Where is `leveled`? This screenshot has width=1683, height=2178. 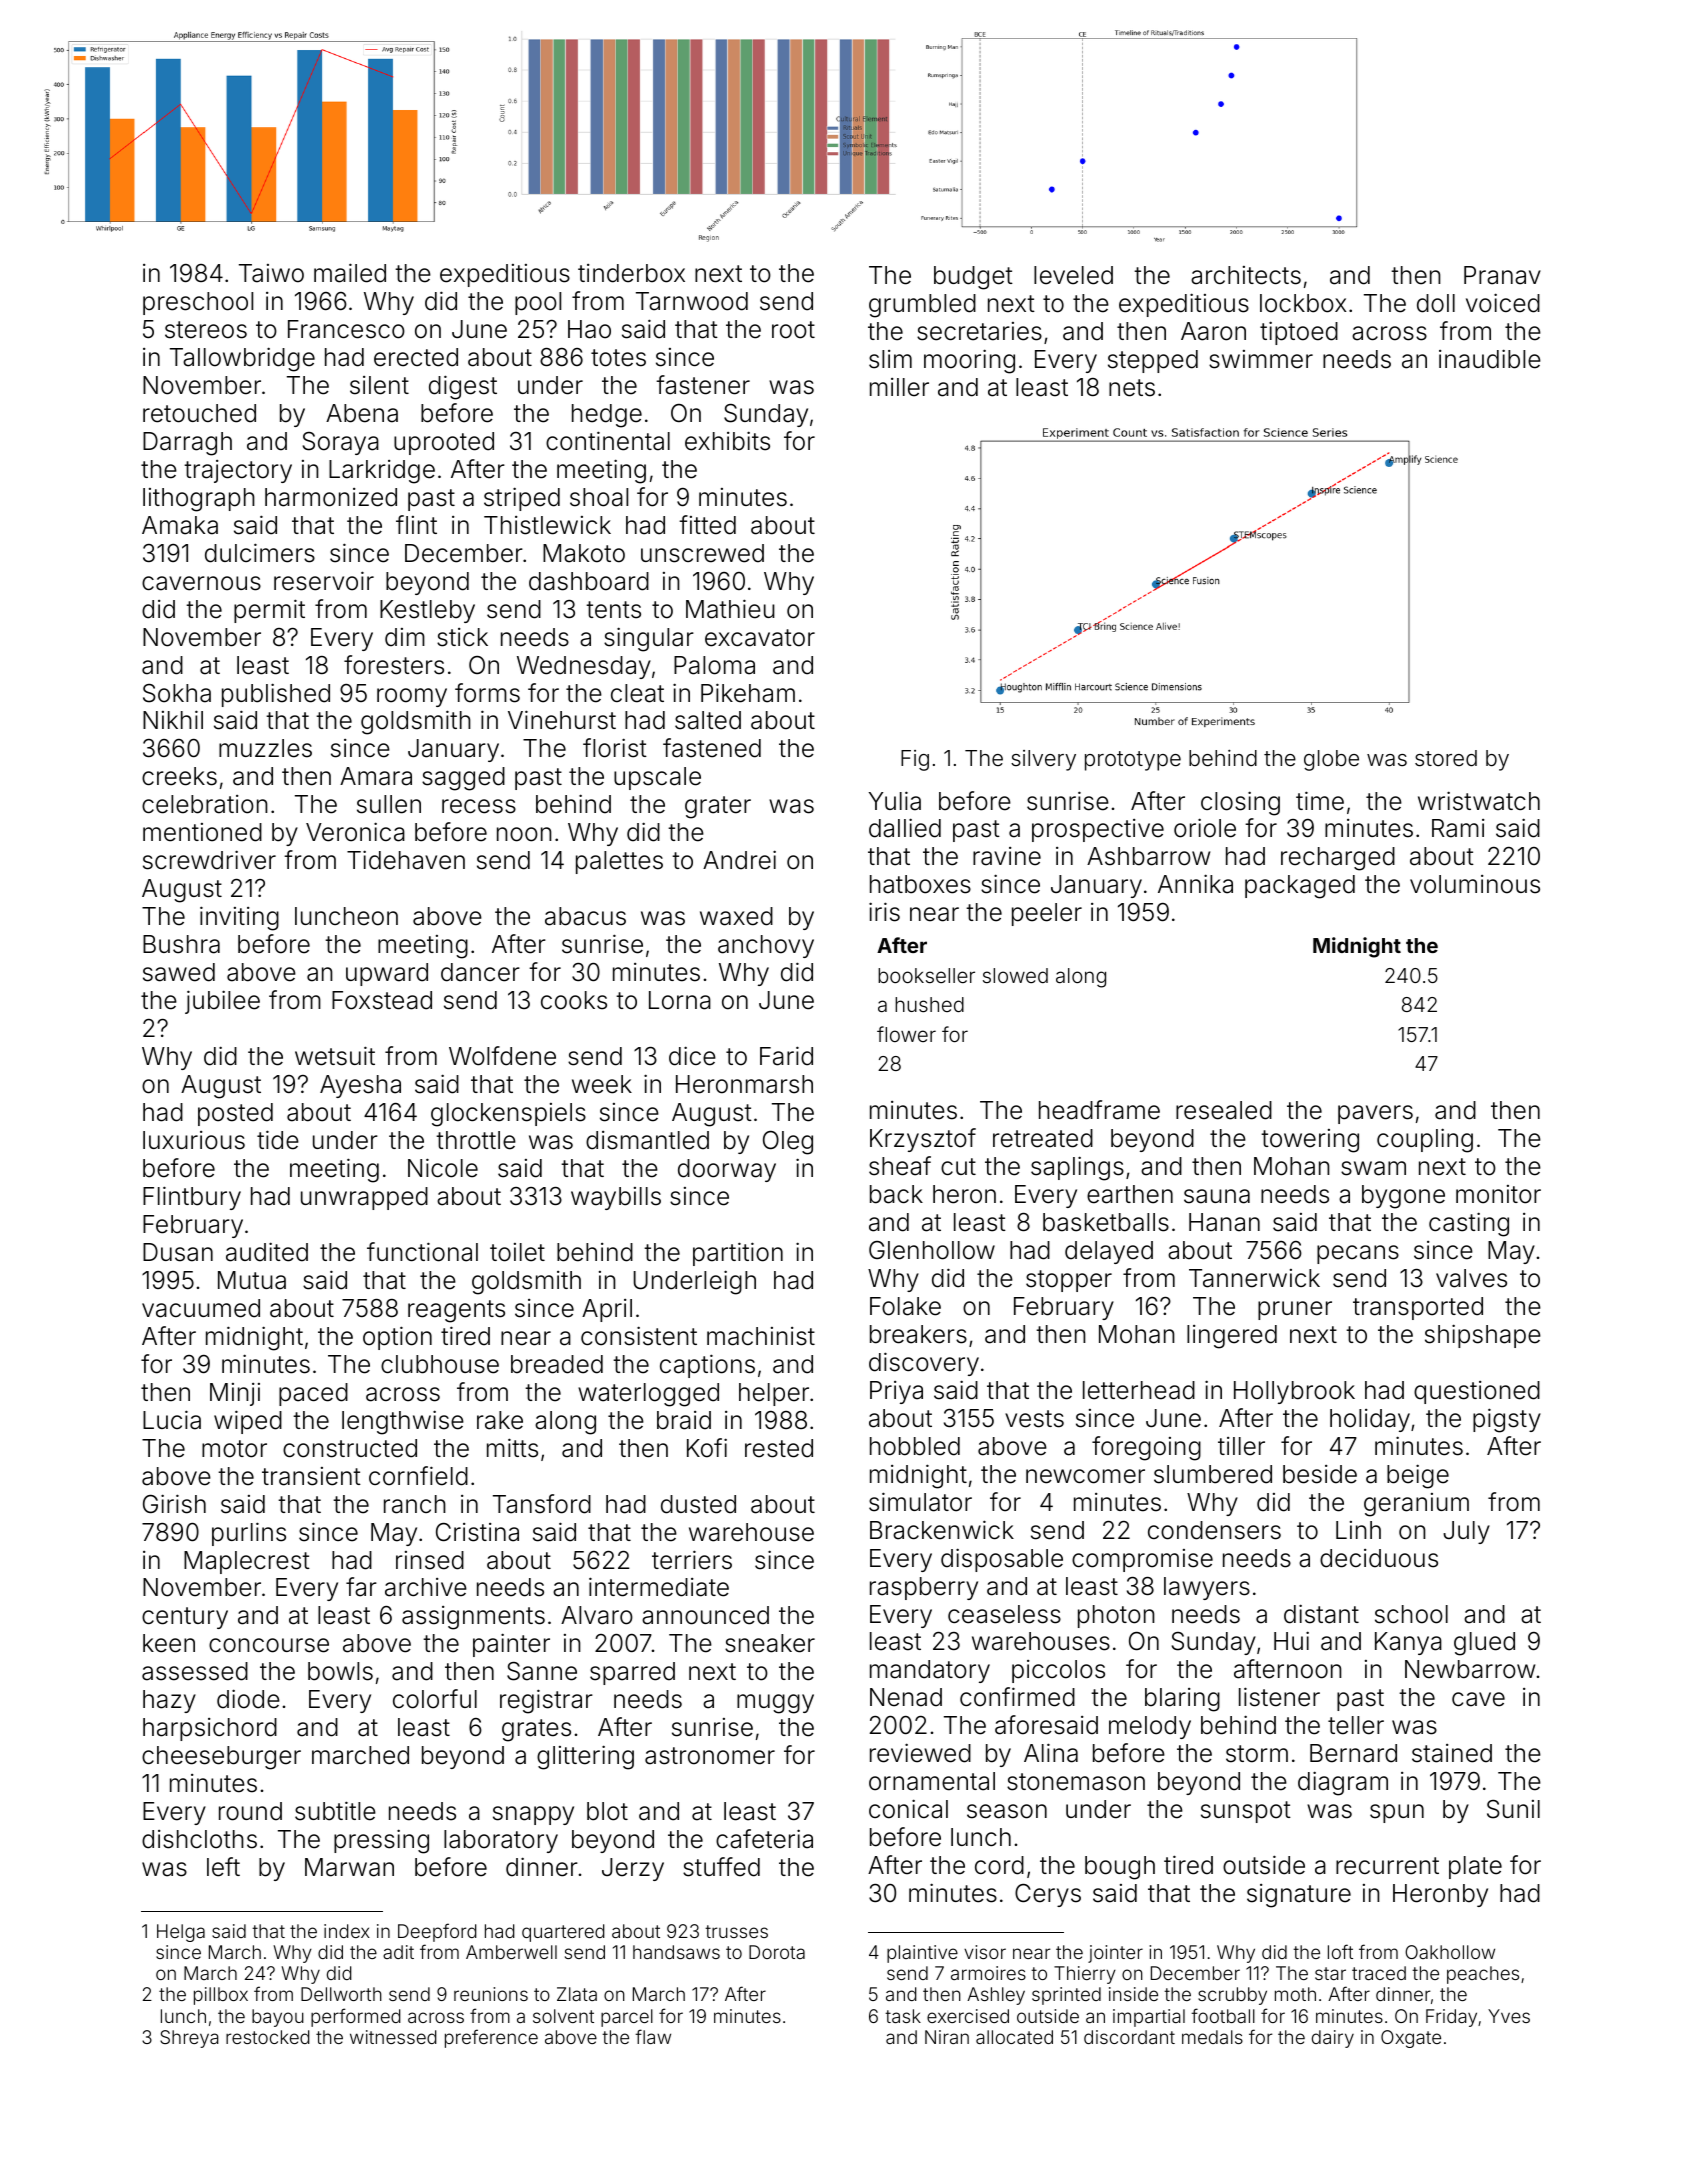
leveled is located at coordinates (1073, 275).
